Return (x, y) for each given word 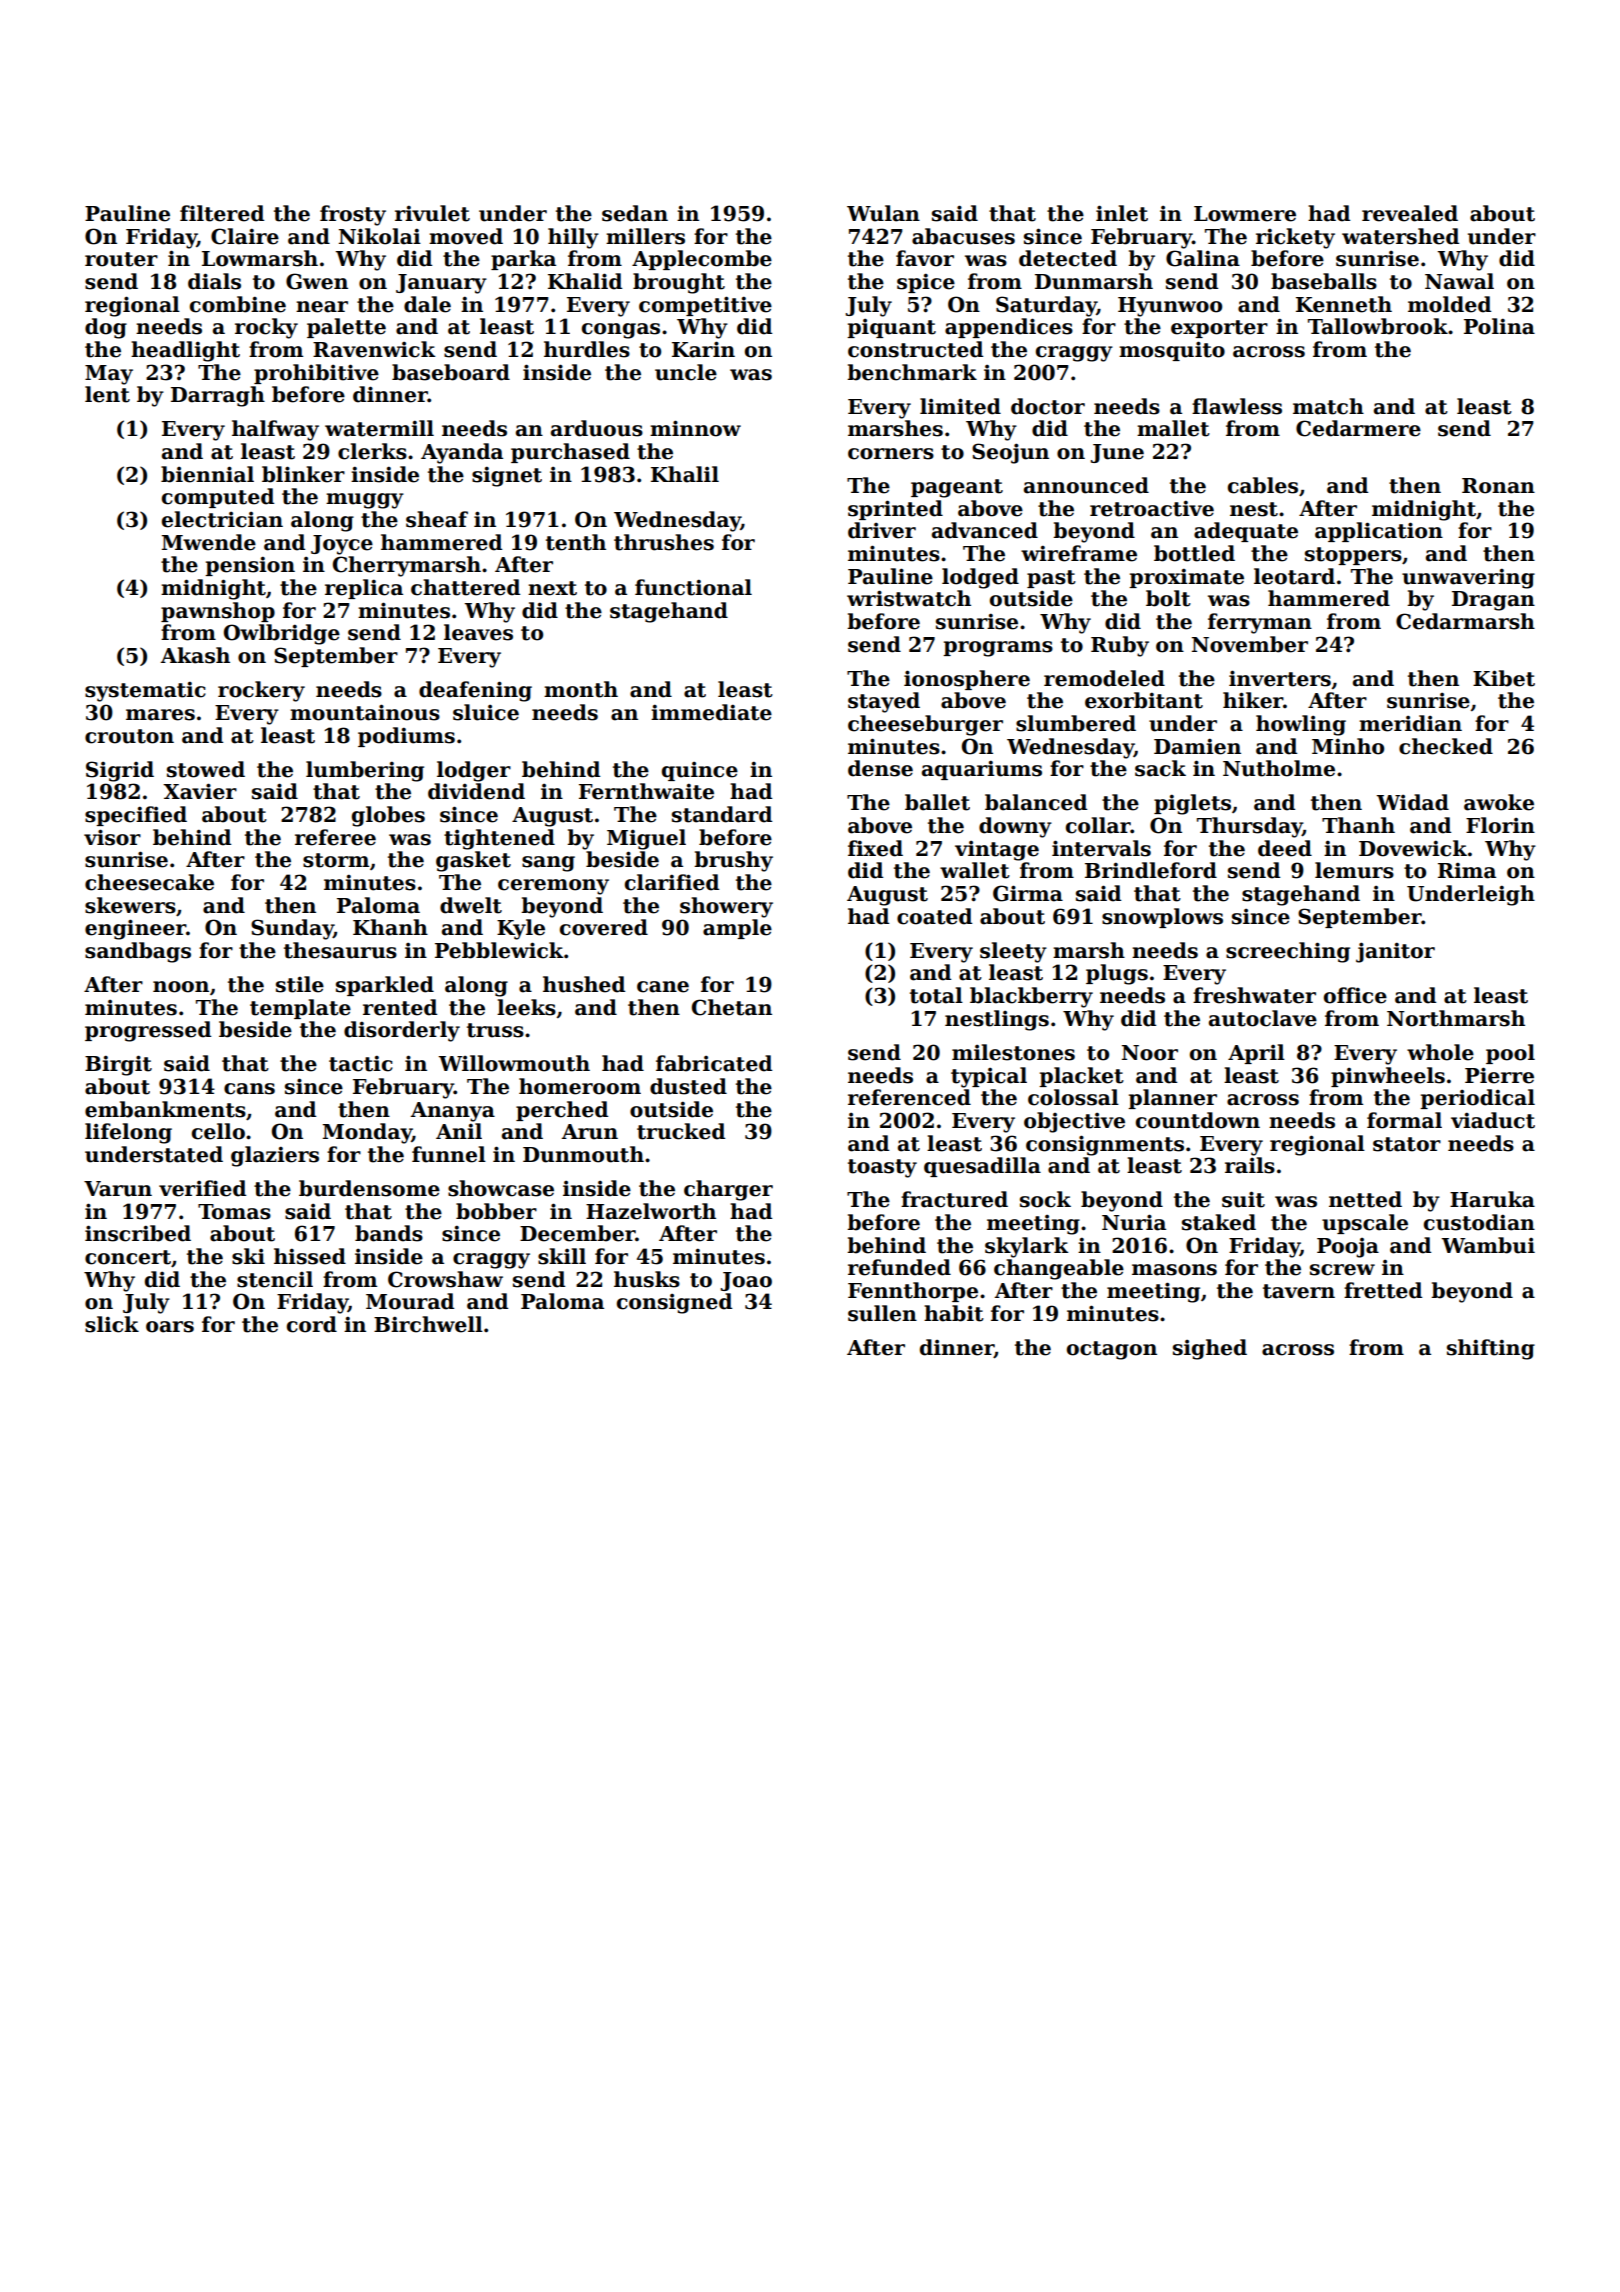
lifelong (128, 1133)
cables (1263, 485)
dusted (688, 1086)
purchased (570, 453)
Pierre (1499, 1075)
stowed (206, 769)
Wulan (883, 213)
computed (218, 498)
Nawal (1459, 281)
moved (466, 236)
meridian (1410, 723)
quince (700, 771)
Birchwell (428, 1324)
